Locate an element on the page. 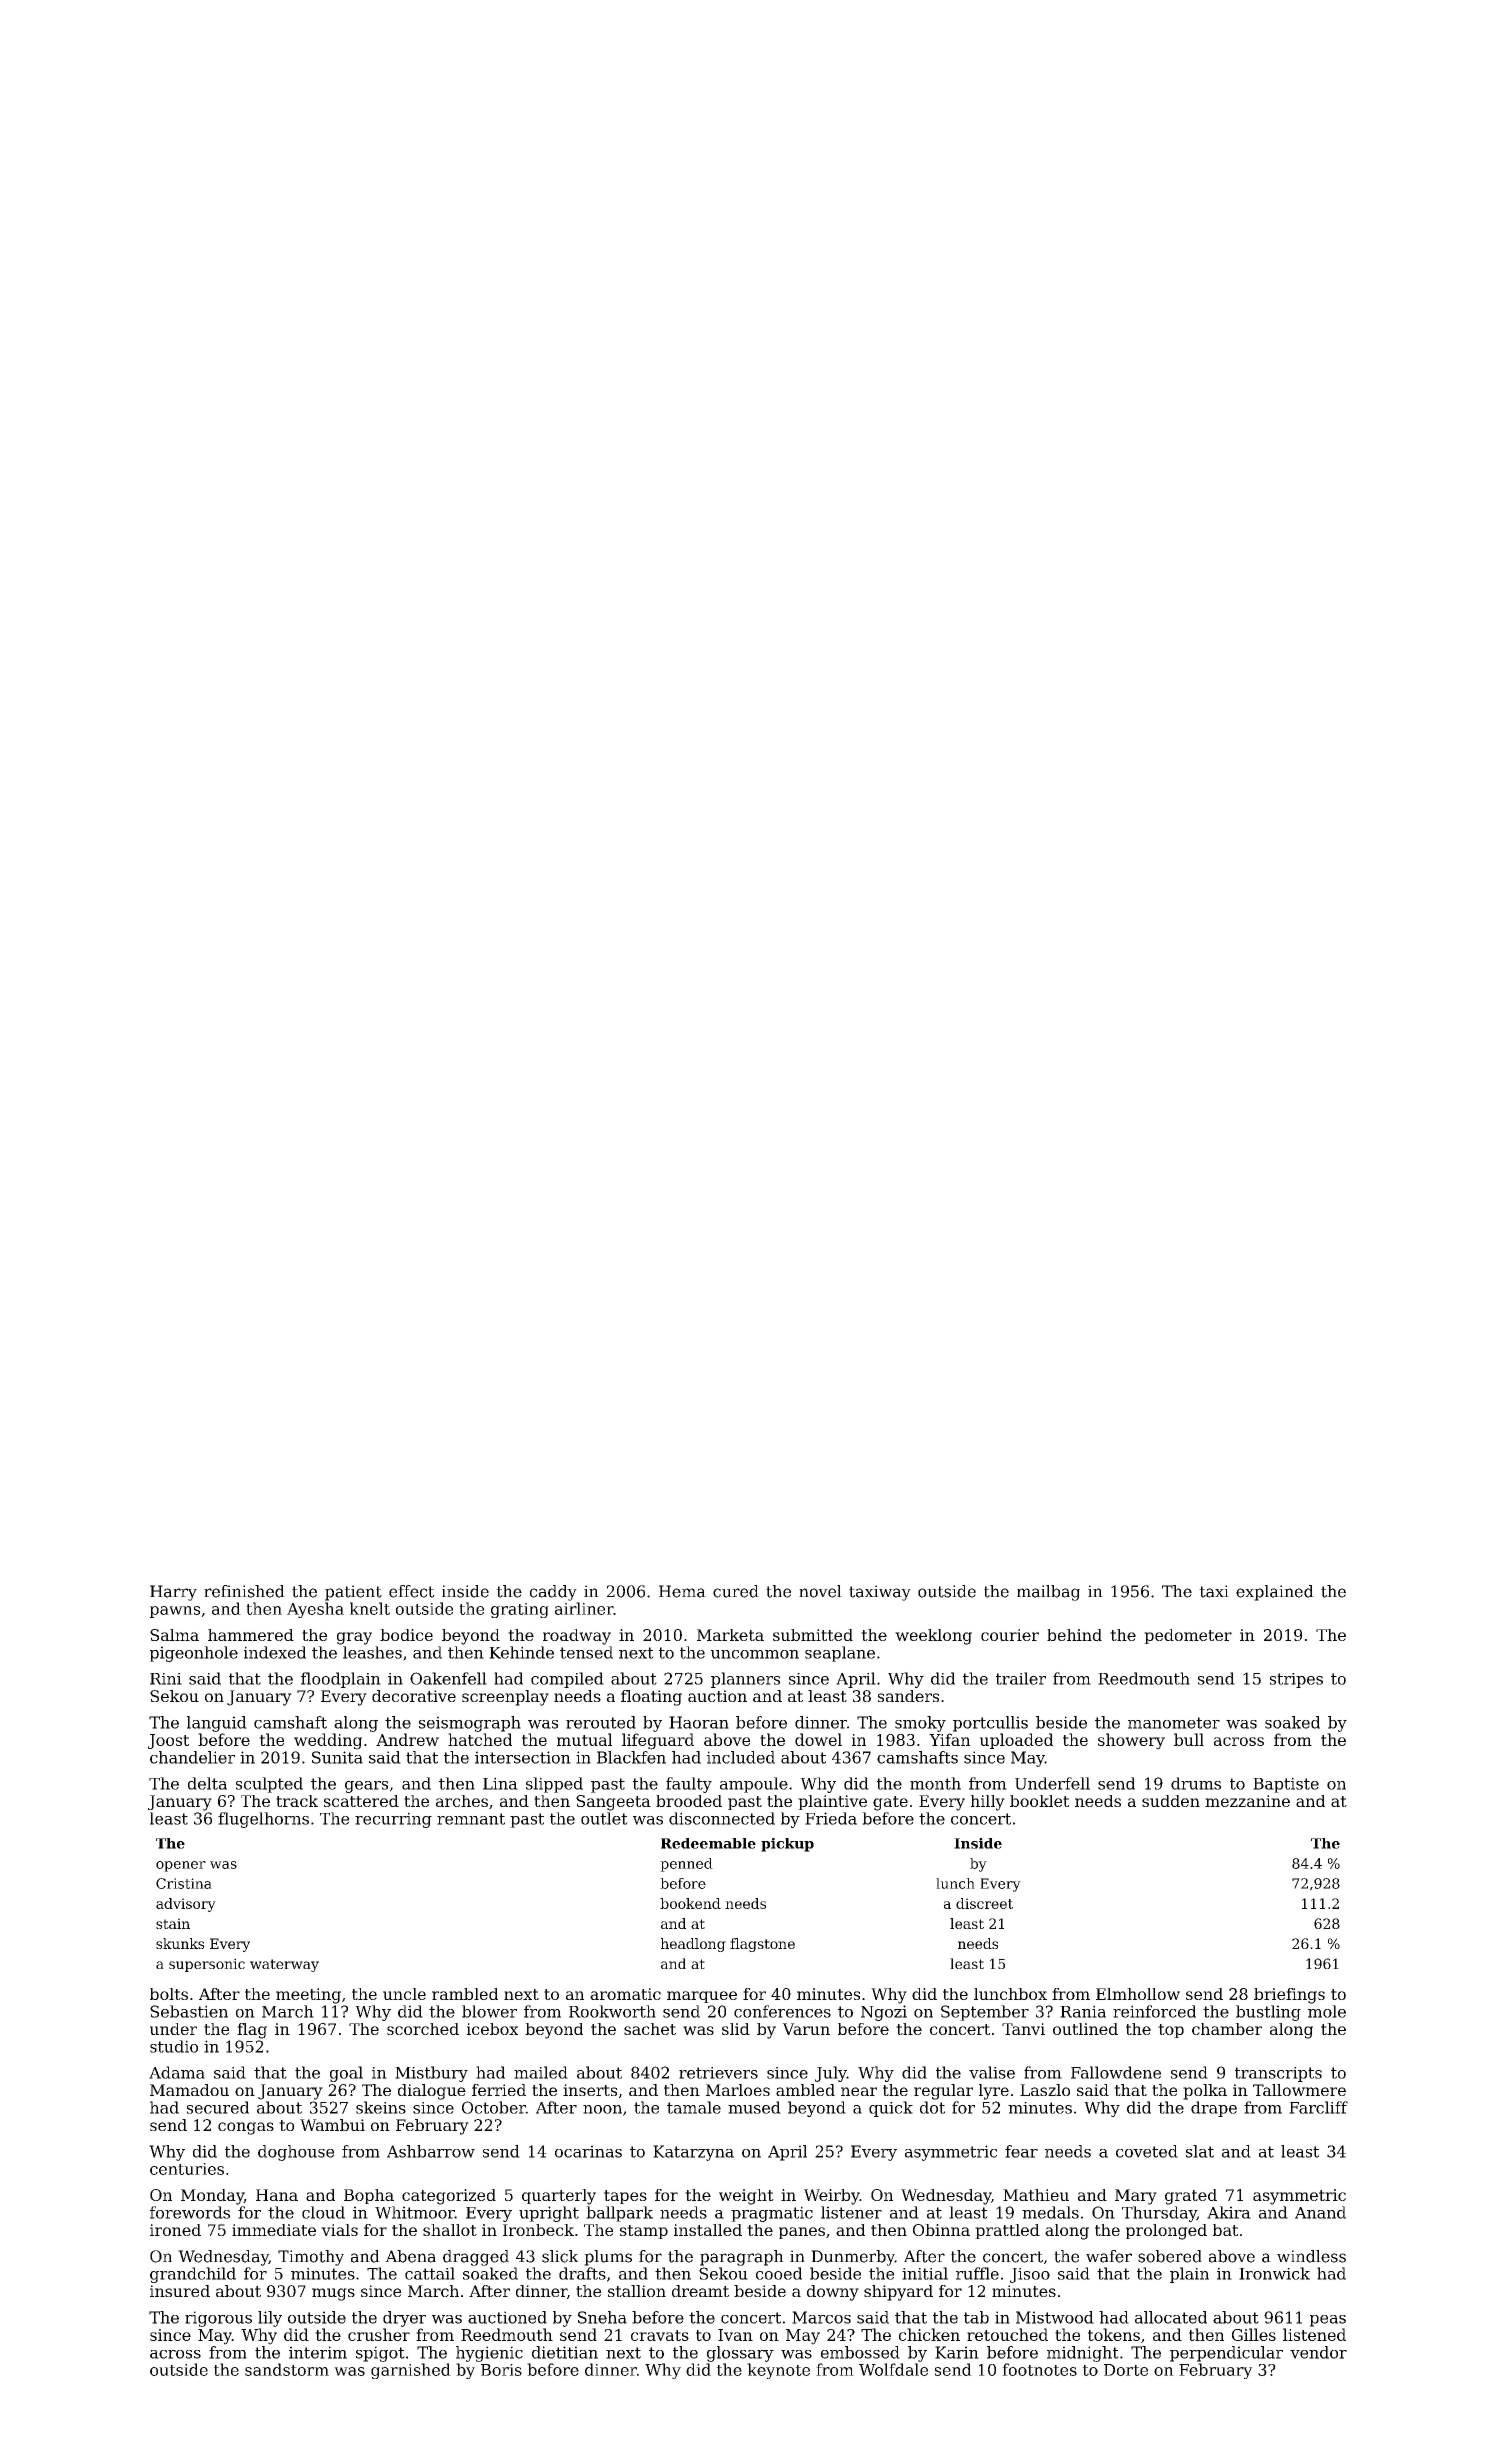 The width and height of the image is (1496, 2464). Ayesha is located at coordinates (315, 1610).
